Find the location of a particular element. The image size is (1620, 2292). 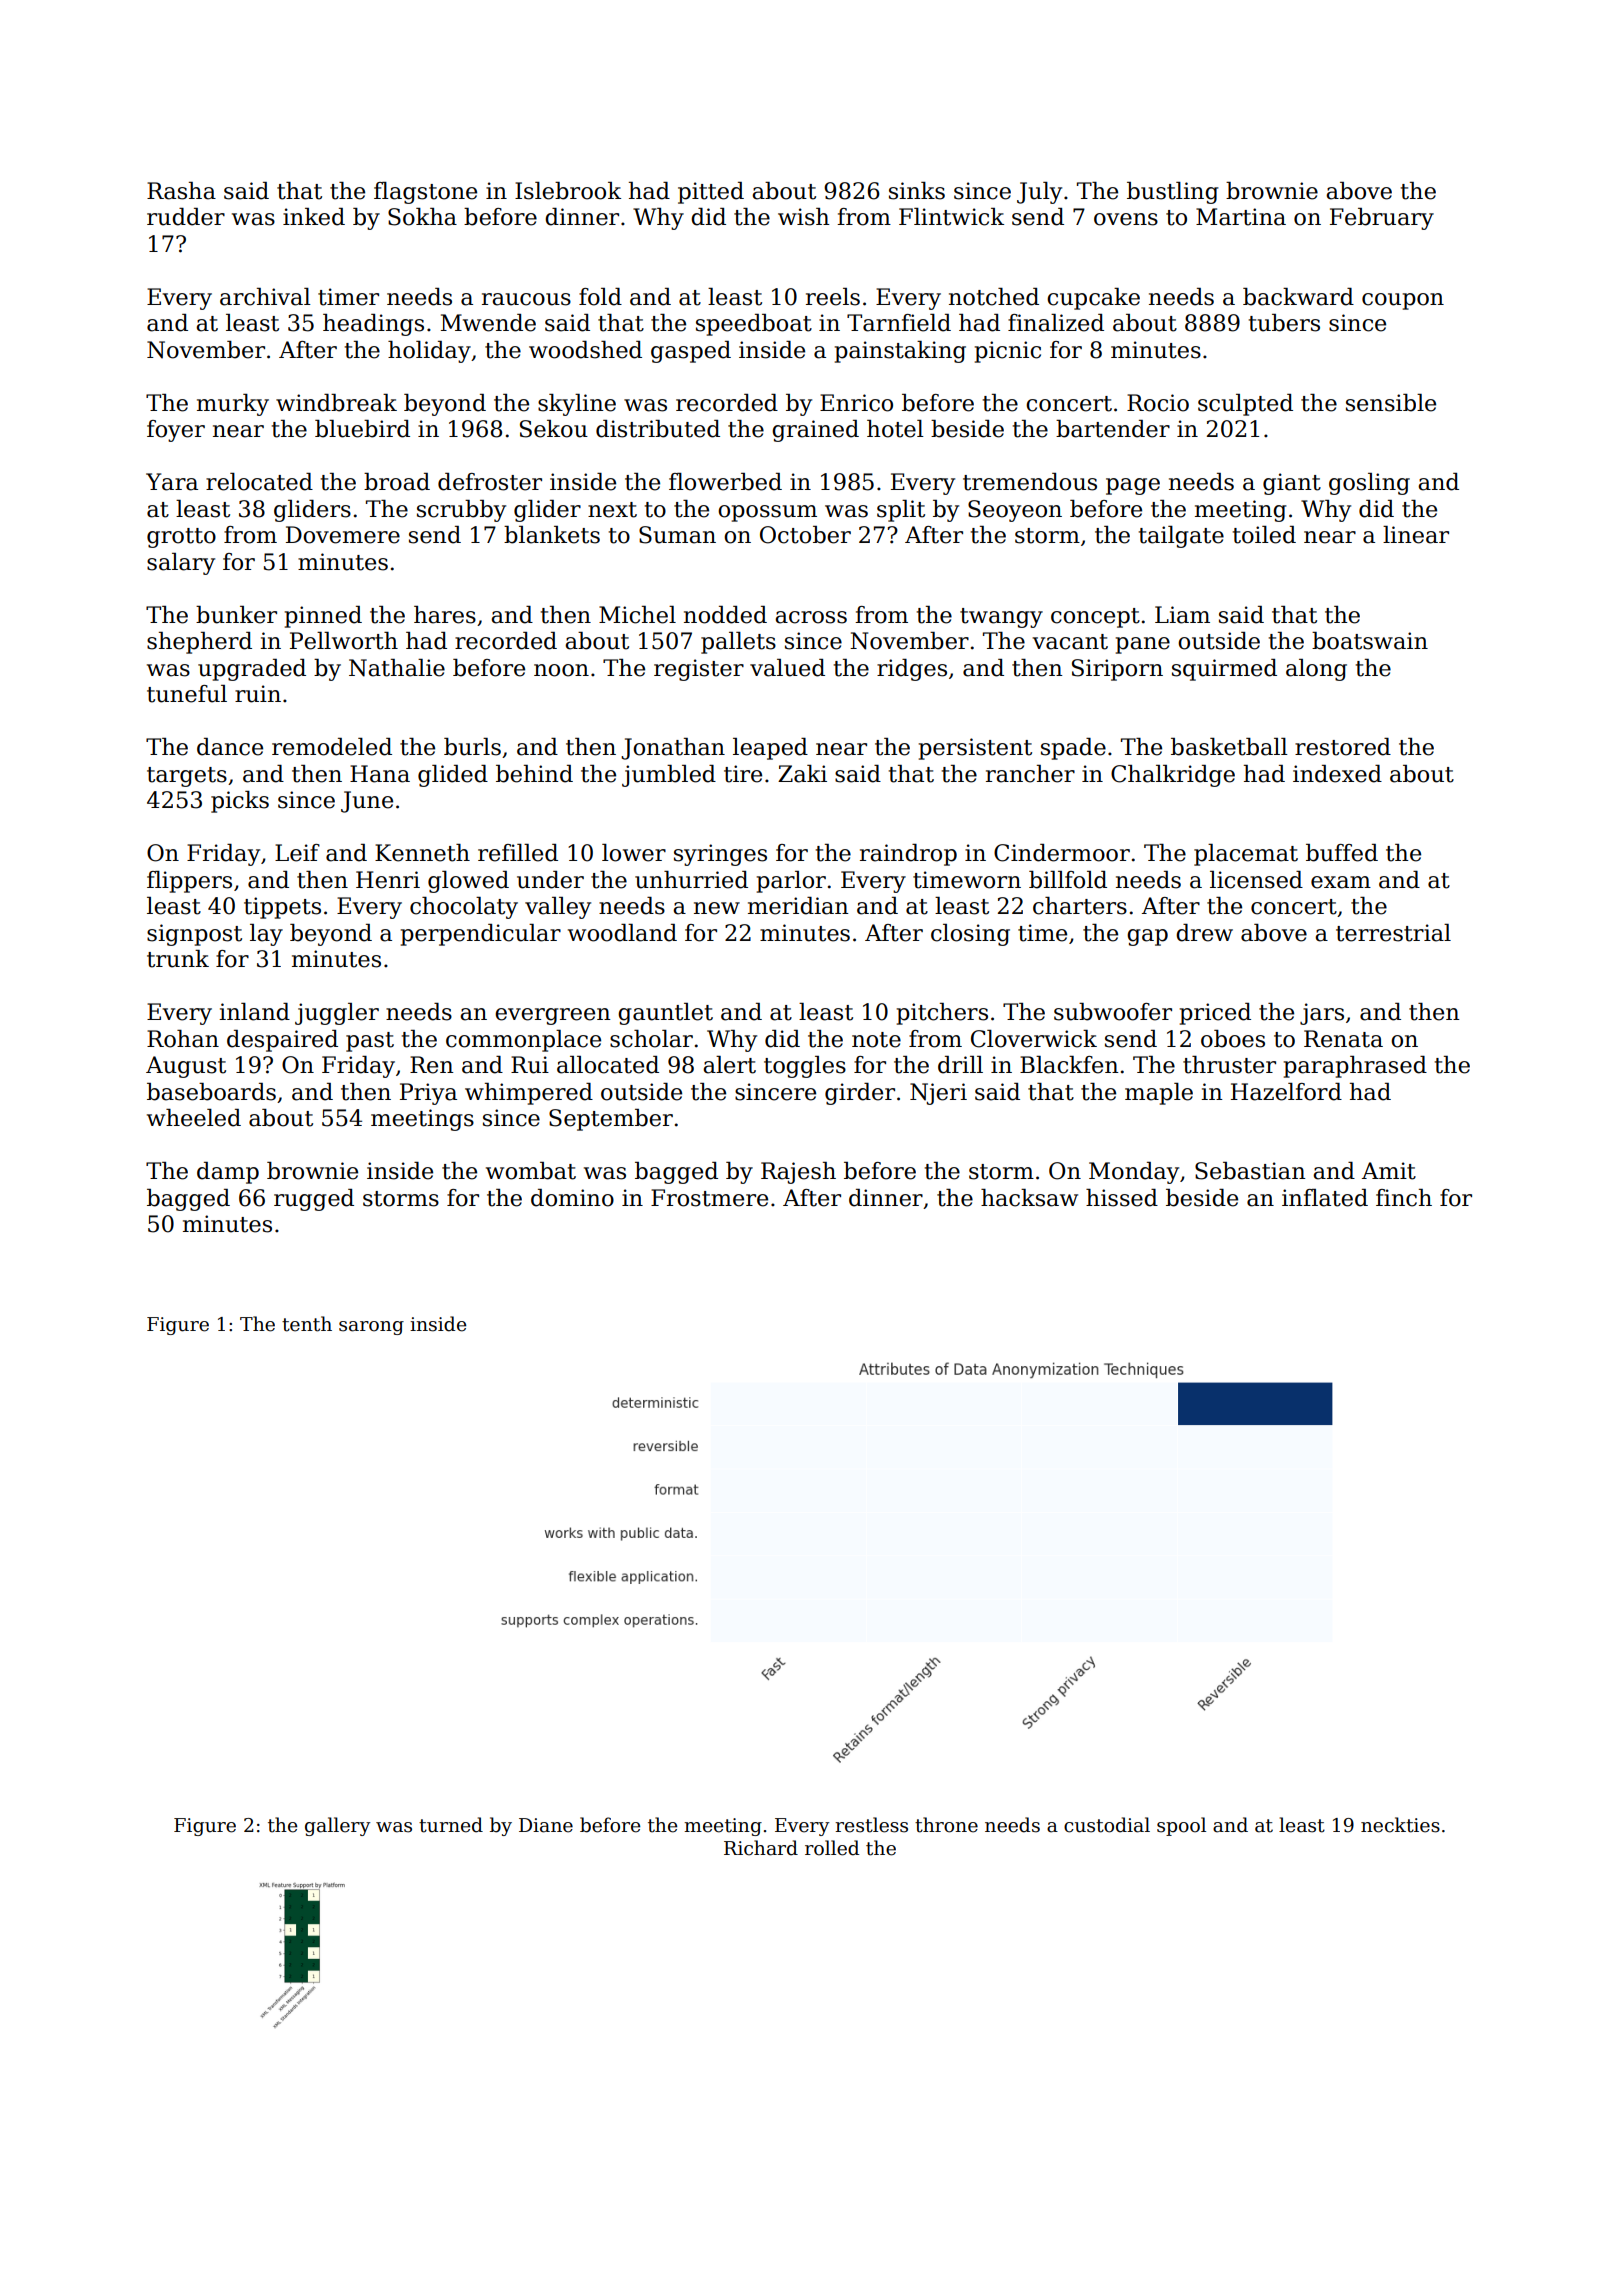

throne is located at coordinates (946, 1825).
